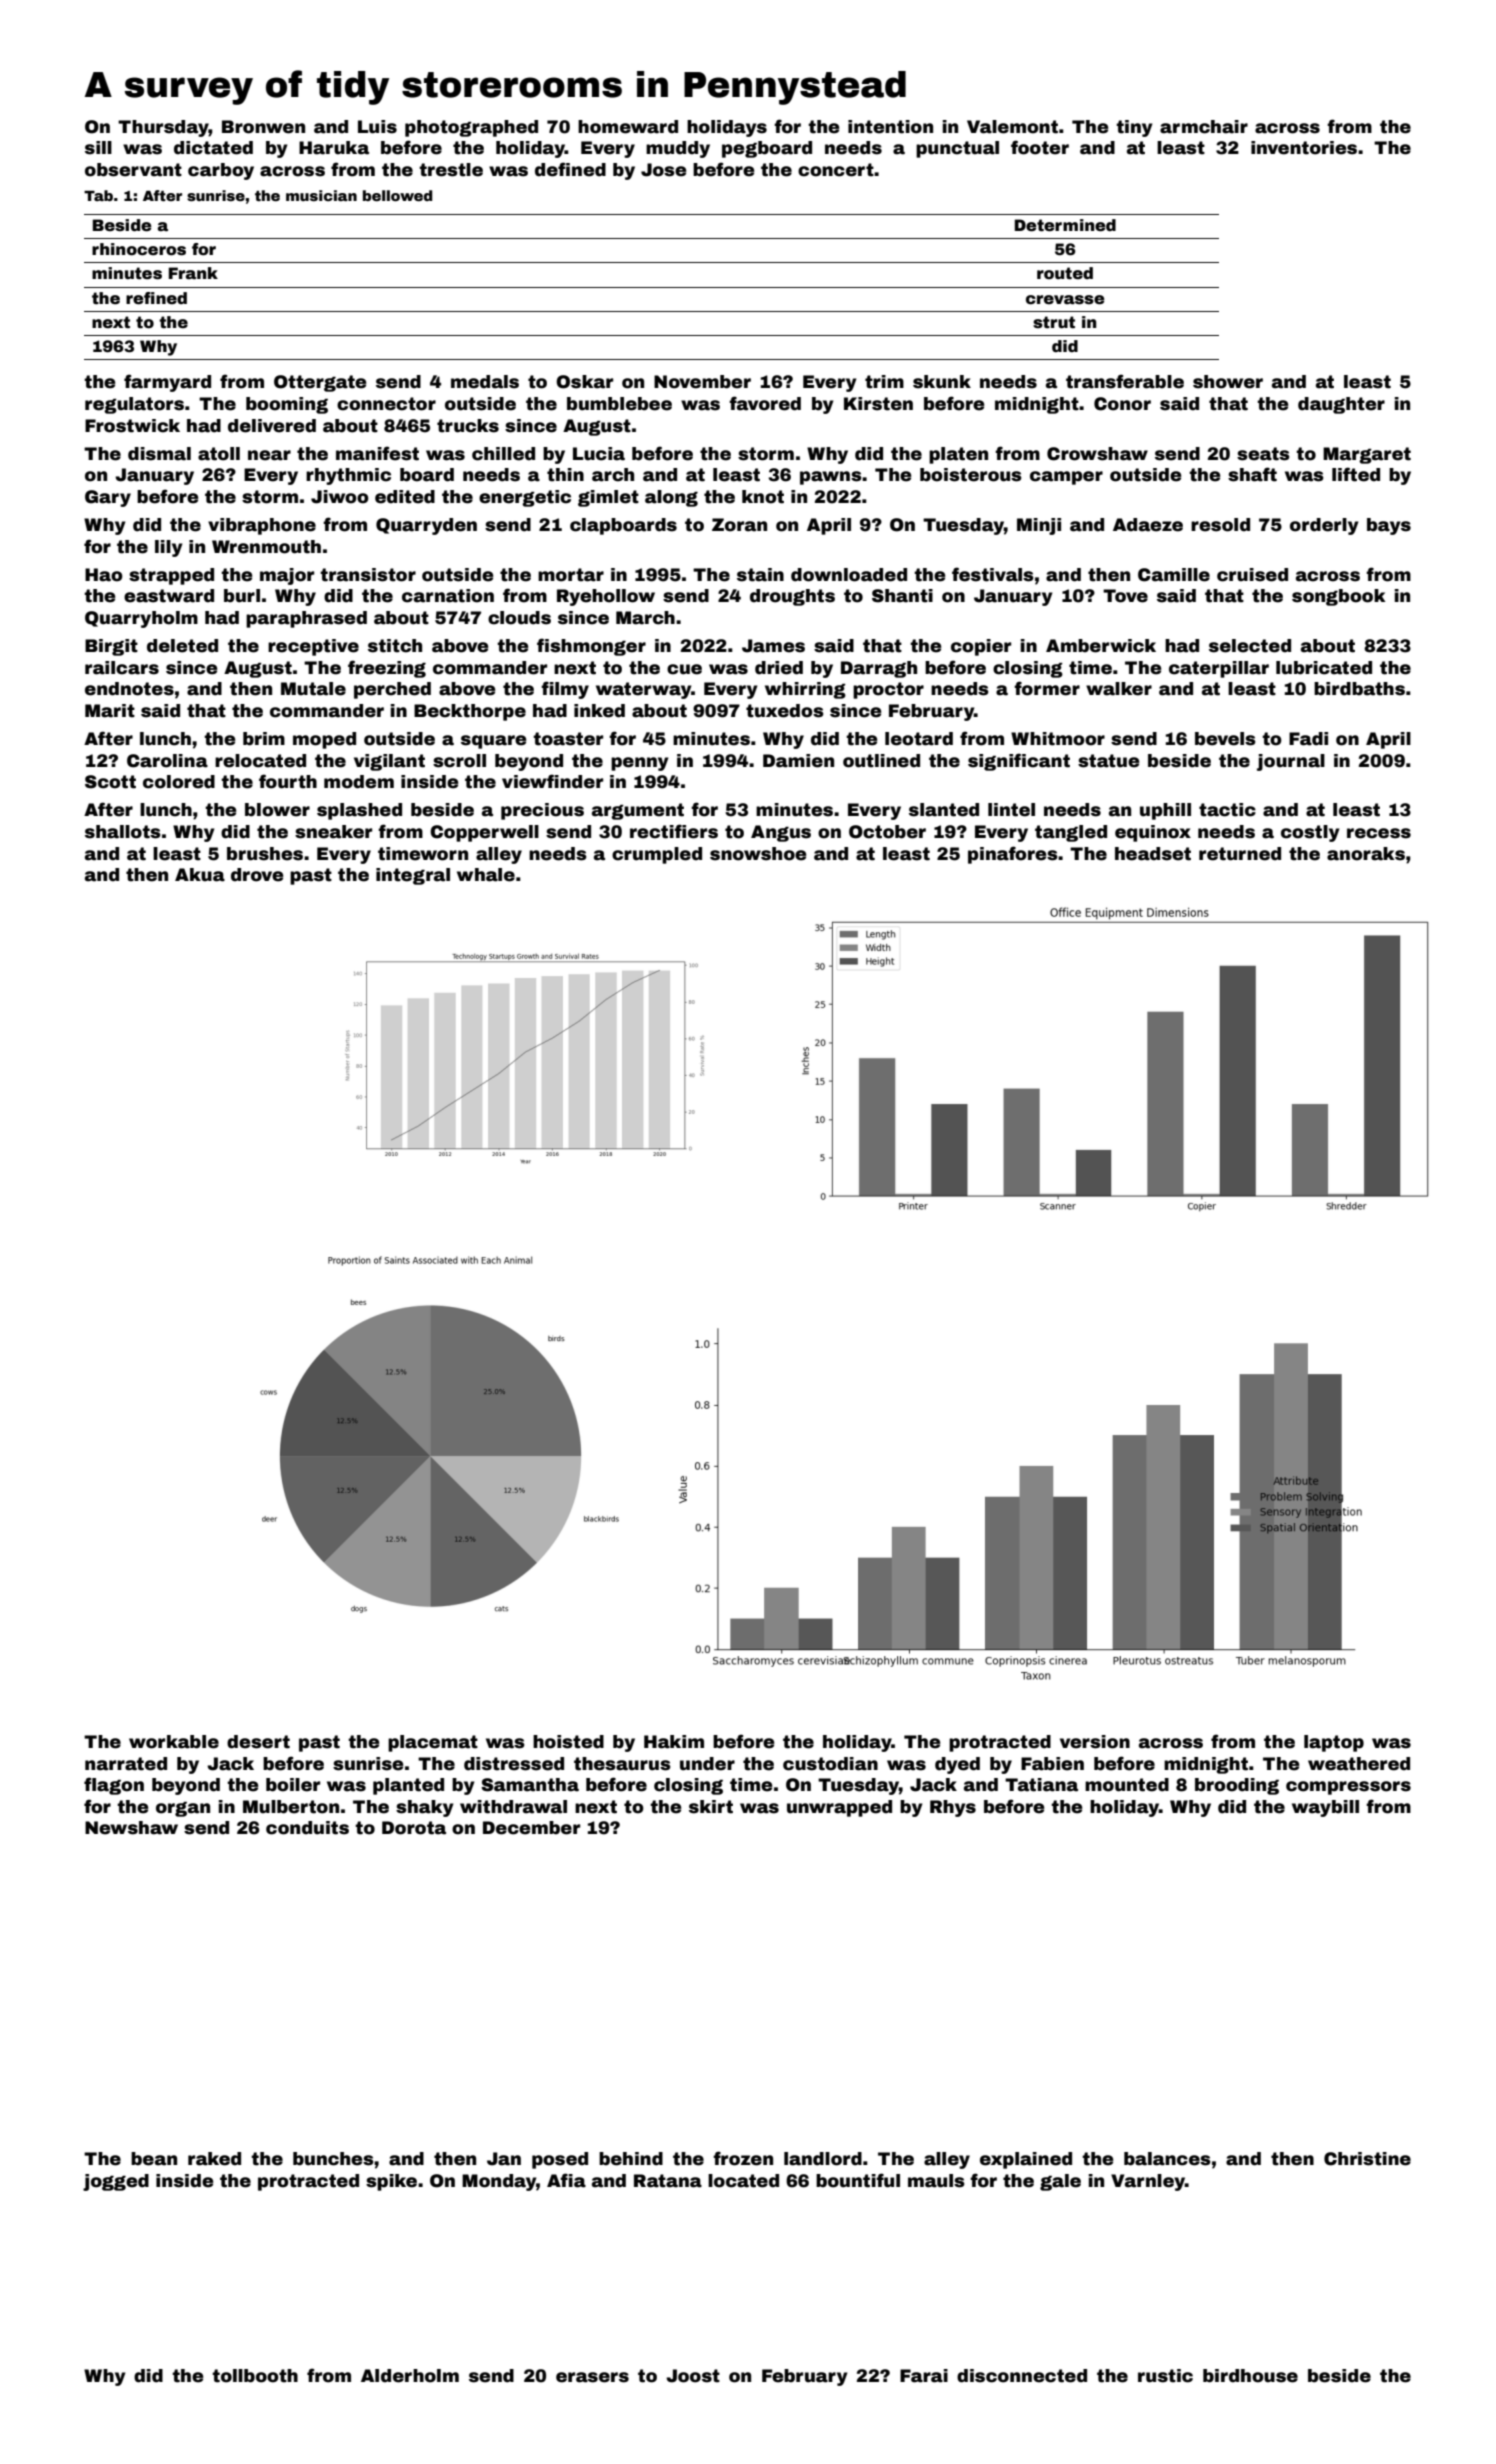 The height and width of the screenshot is (2464, 1496). Describe the element at coordinates (1204, 127) in the screenshot. I see `armchair` at that location.
